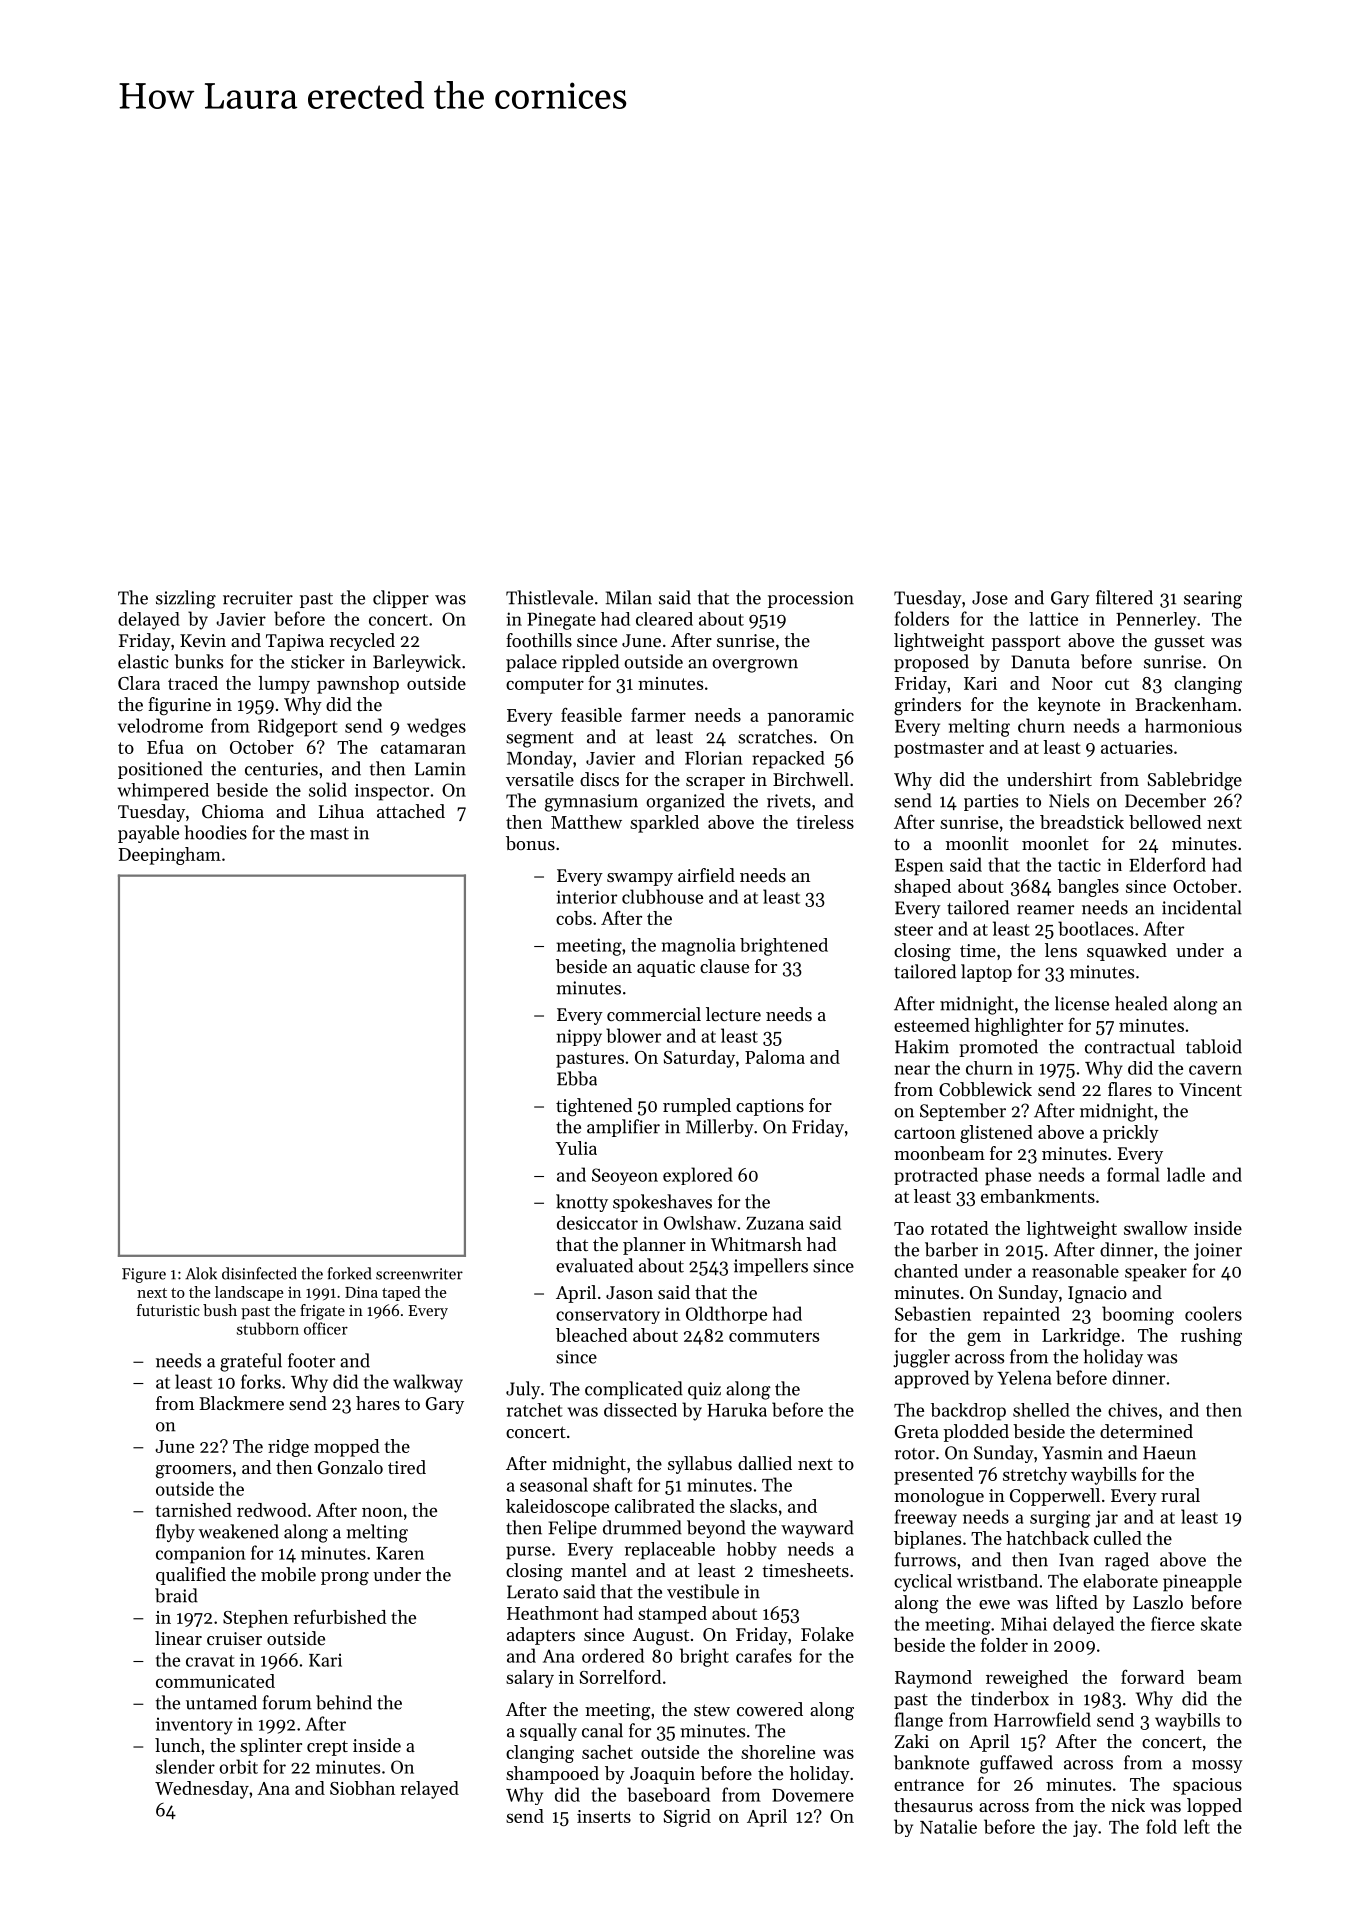 The image size is (1360, 1923). I want to click on Siobhan, so click(362, 1788).
